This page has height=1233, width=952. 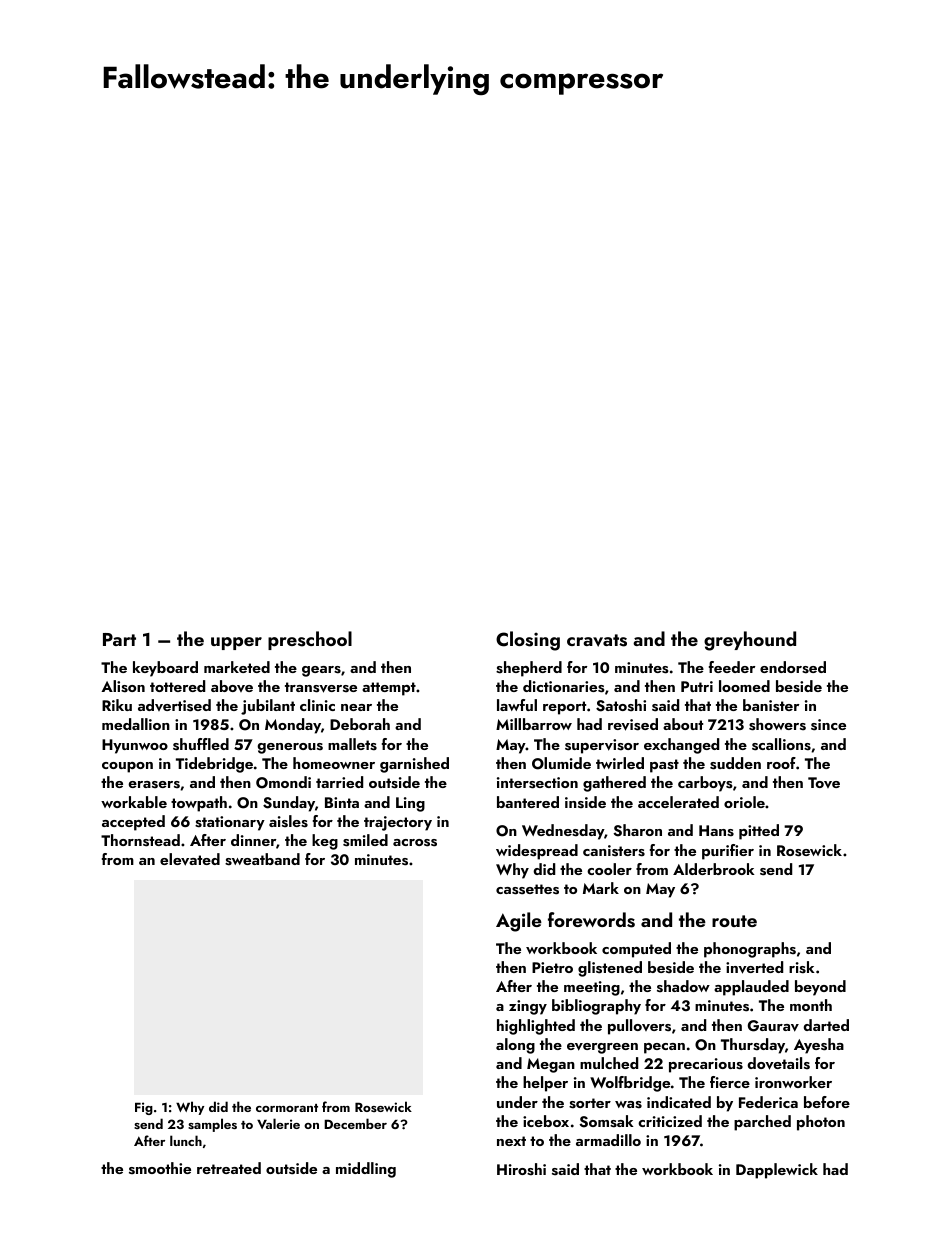 What do you see at coordinates (160, 1168) in the page?
I see `smoothie` at bounding box center [160, 1168].
